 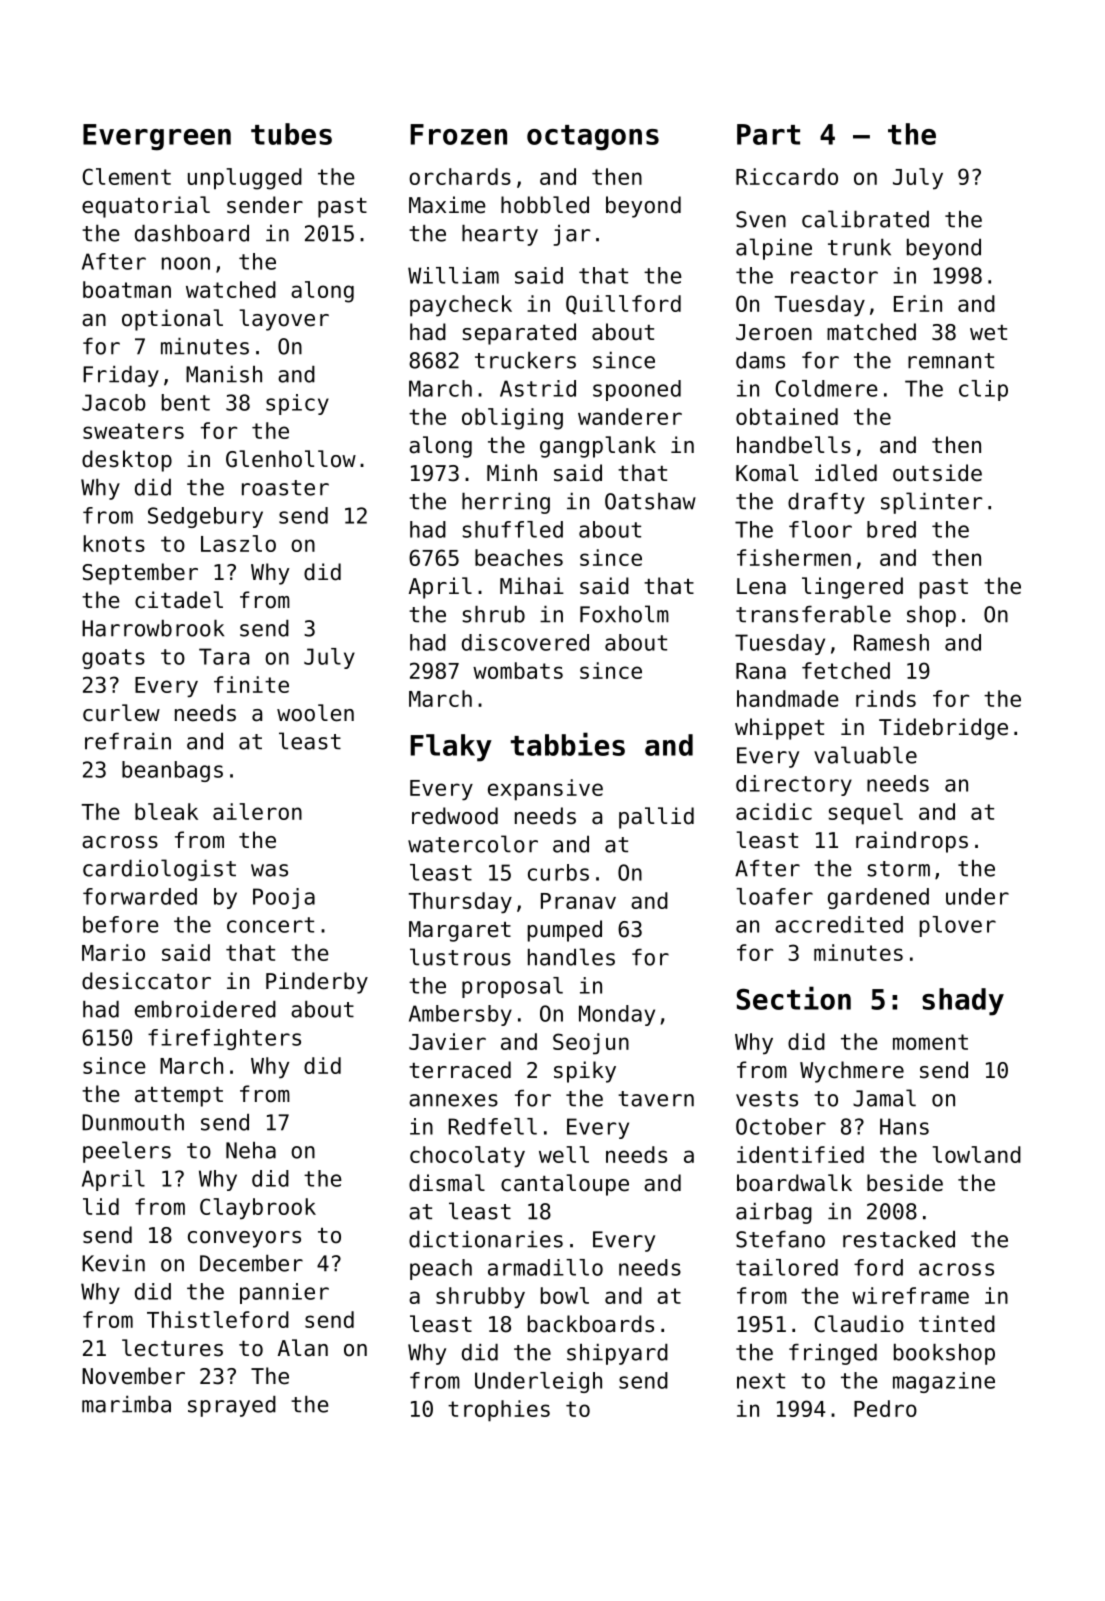 What do you see at coordinates (291, 134) in the page?
I see `tubes` at bounding box center [291, 134].
